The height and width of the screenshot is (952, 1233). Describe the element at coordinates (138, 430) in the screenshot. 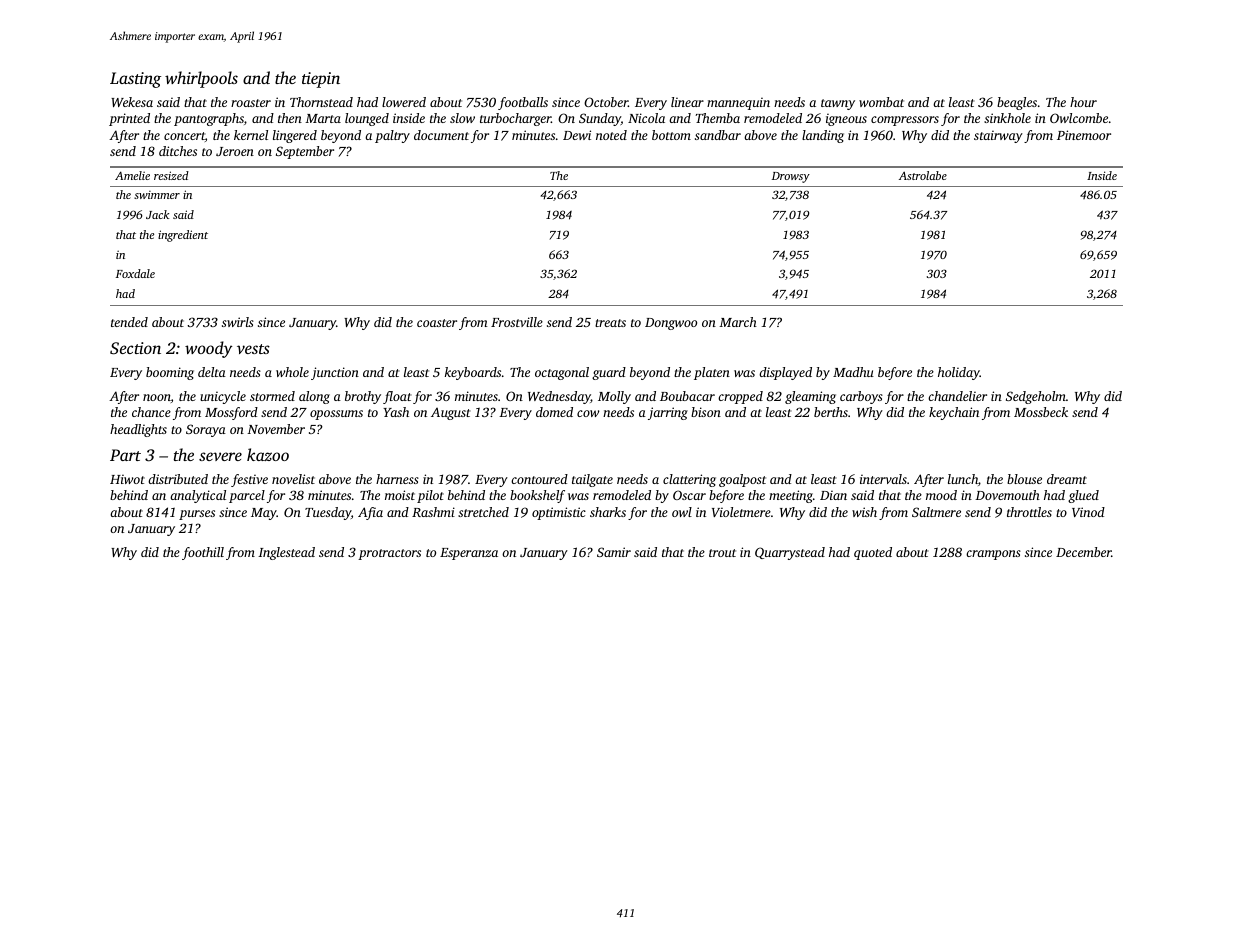

I see `headlights` at that location.
